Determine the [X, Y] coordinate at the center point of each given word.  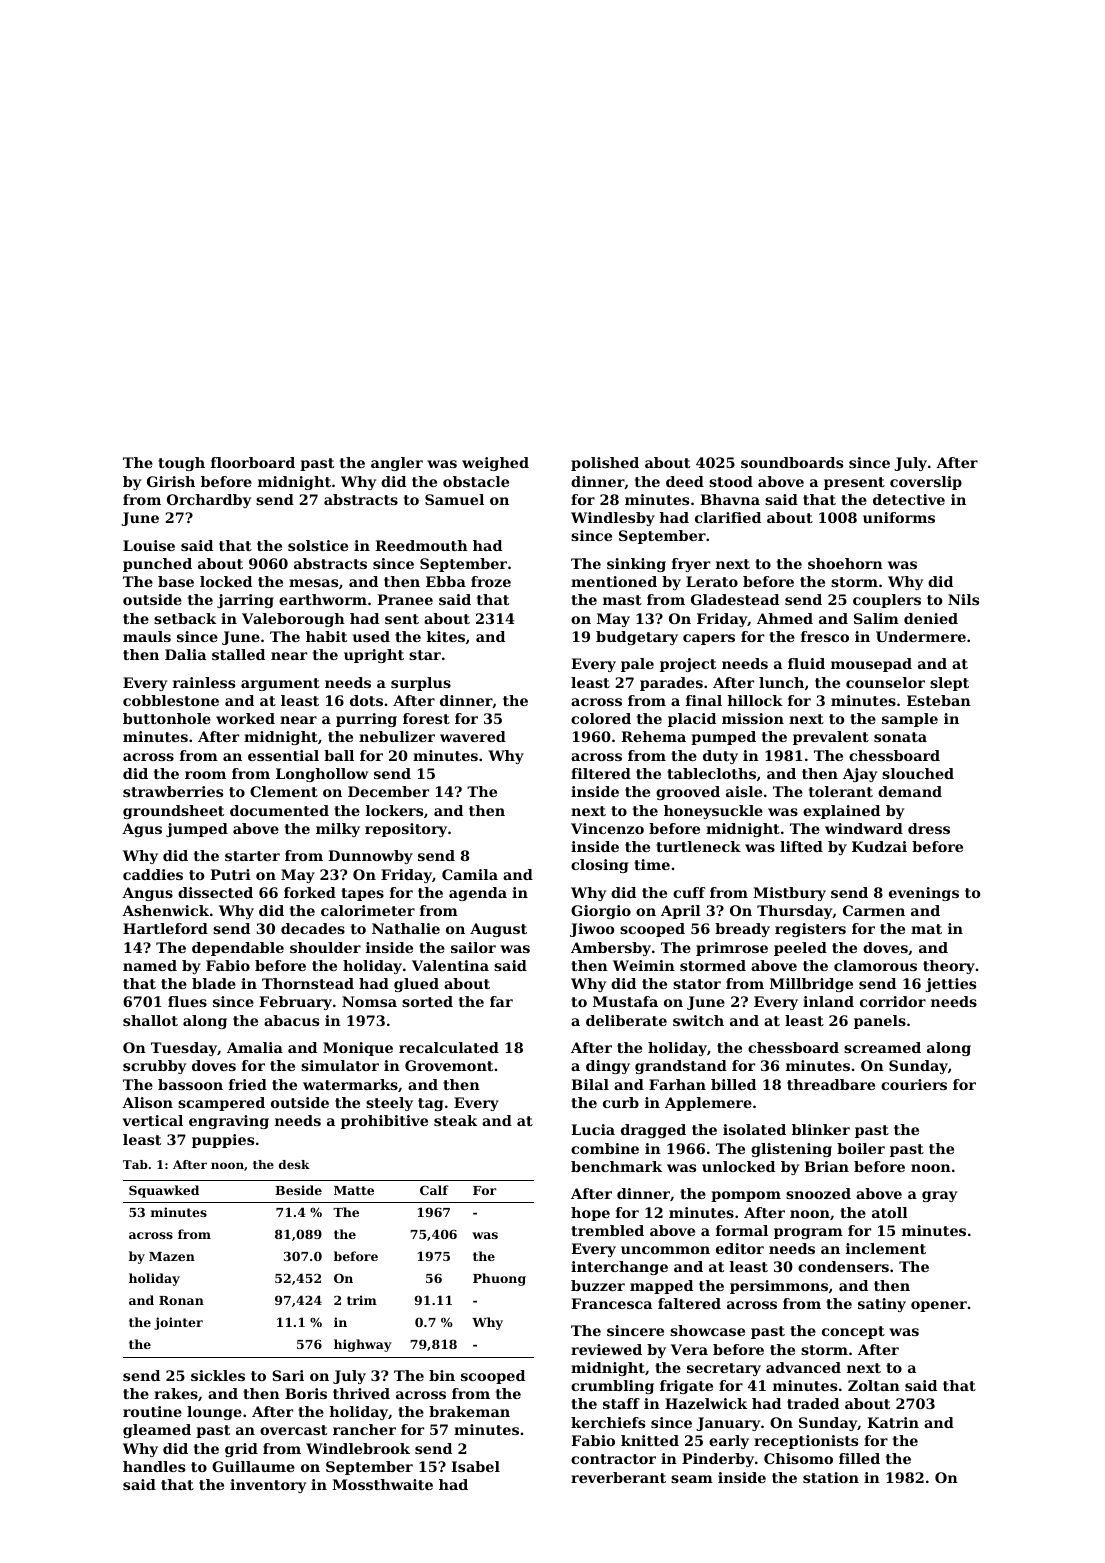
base [176, 581]
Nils [963, 599]
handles [154, 1466]
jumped [197, 830]
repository [406, 830]
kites [446, 636]
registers [810, 930]
